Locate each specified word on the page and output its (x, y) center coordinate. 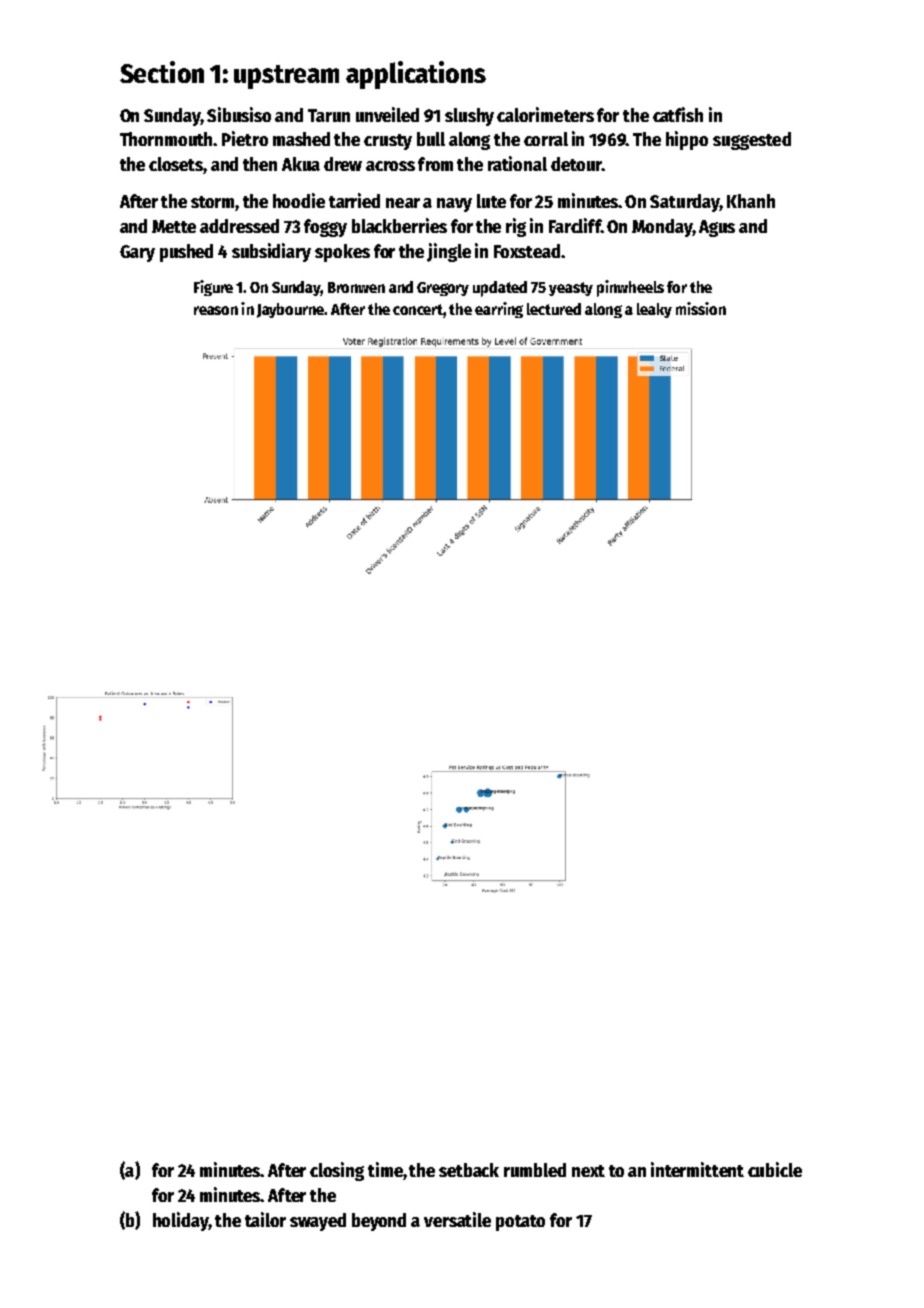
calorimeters (545, 114)
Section (162, 72)
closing (337, 1171)
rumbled (535, 1170)
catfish (678, 114)
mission (701, 308)
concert (418, 309)
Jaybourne (291, 310)
